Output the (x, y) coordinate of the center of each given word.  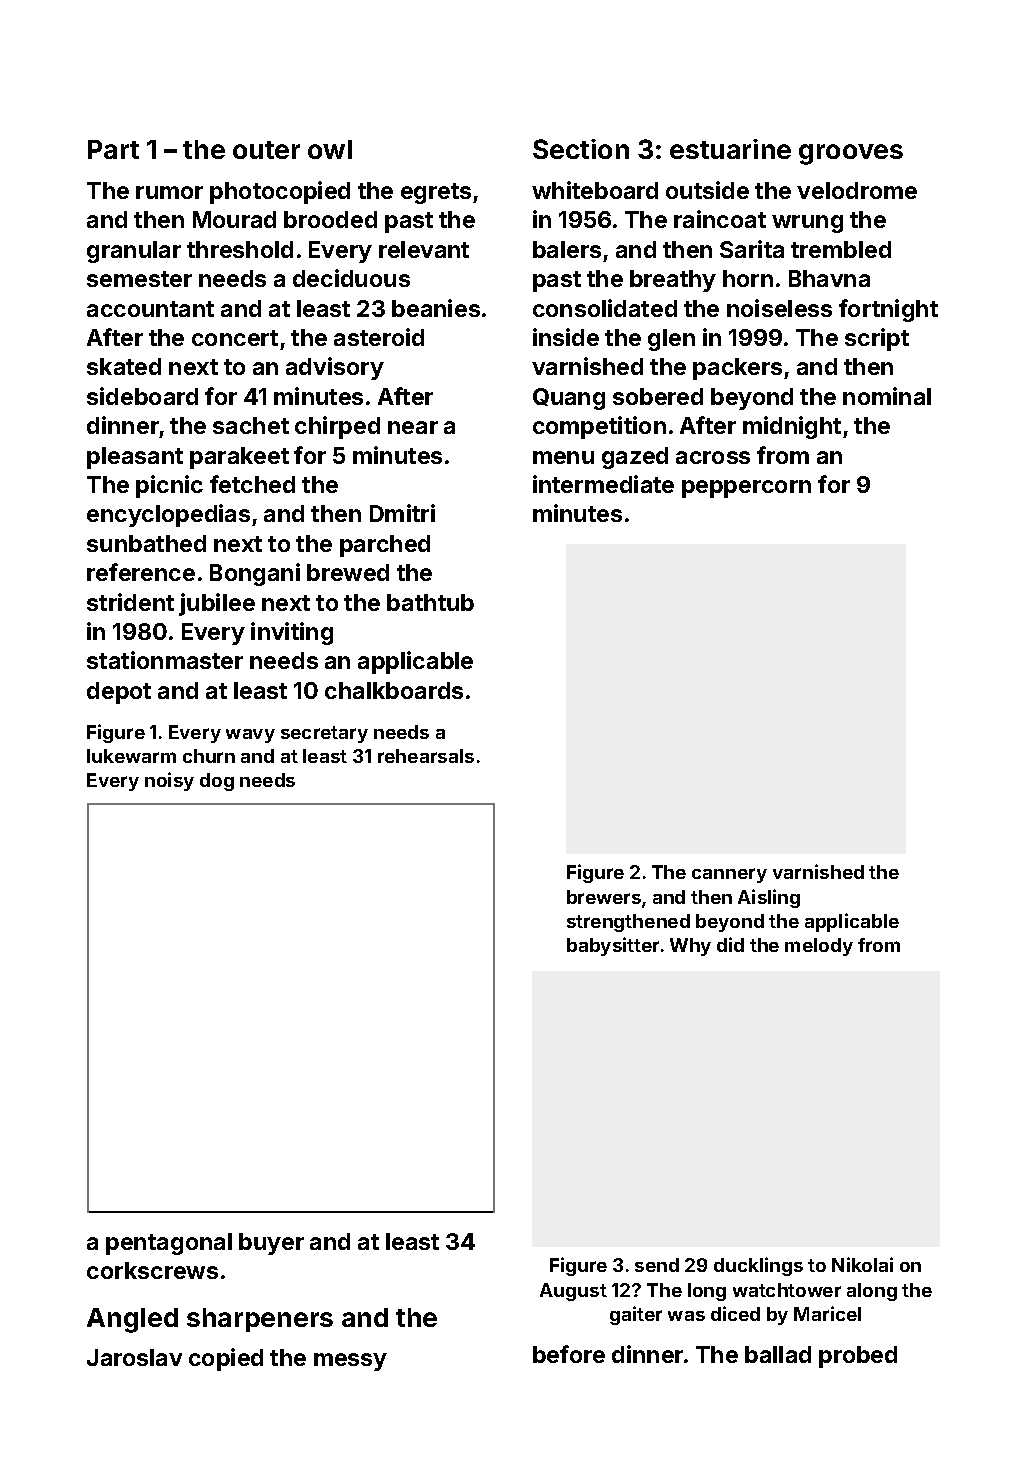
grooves (851, 154)
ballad (778, 1354)
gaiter (636, 1315)
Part (113, 149)
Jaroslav (134, 1357)
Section (581, 149)
